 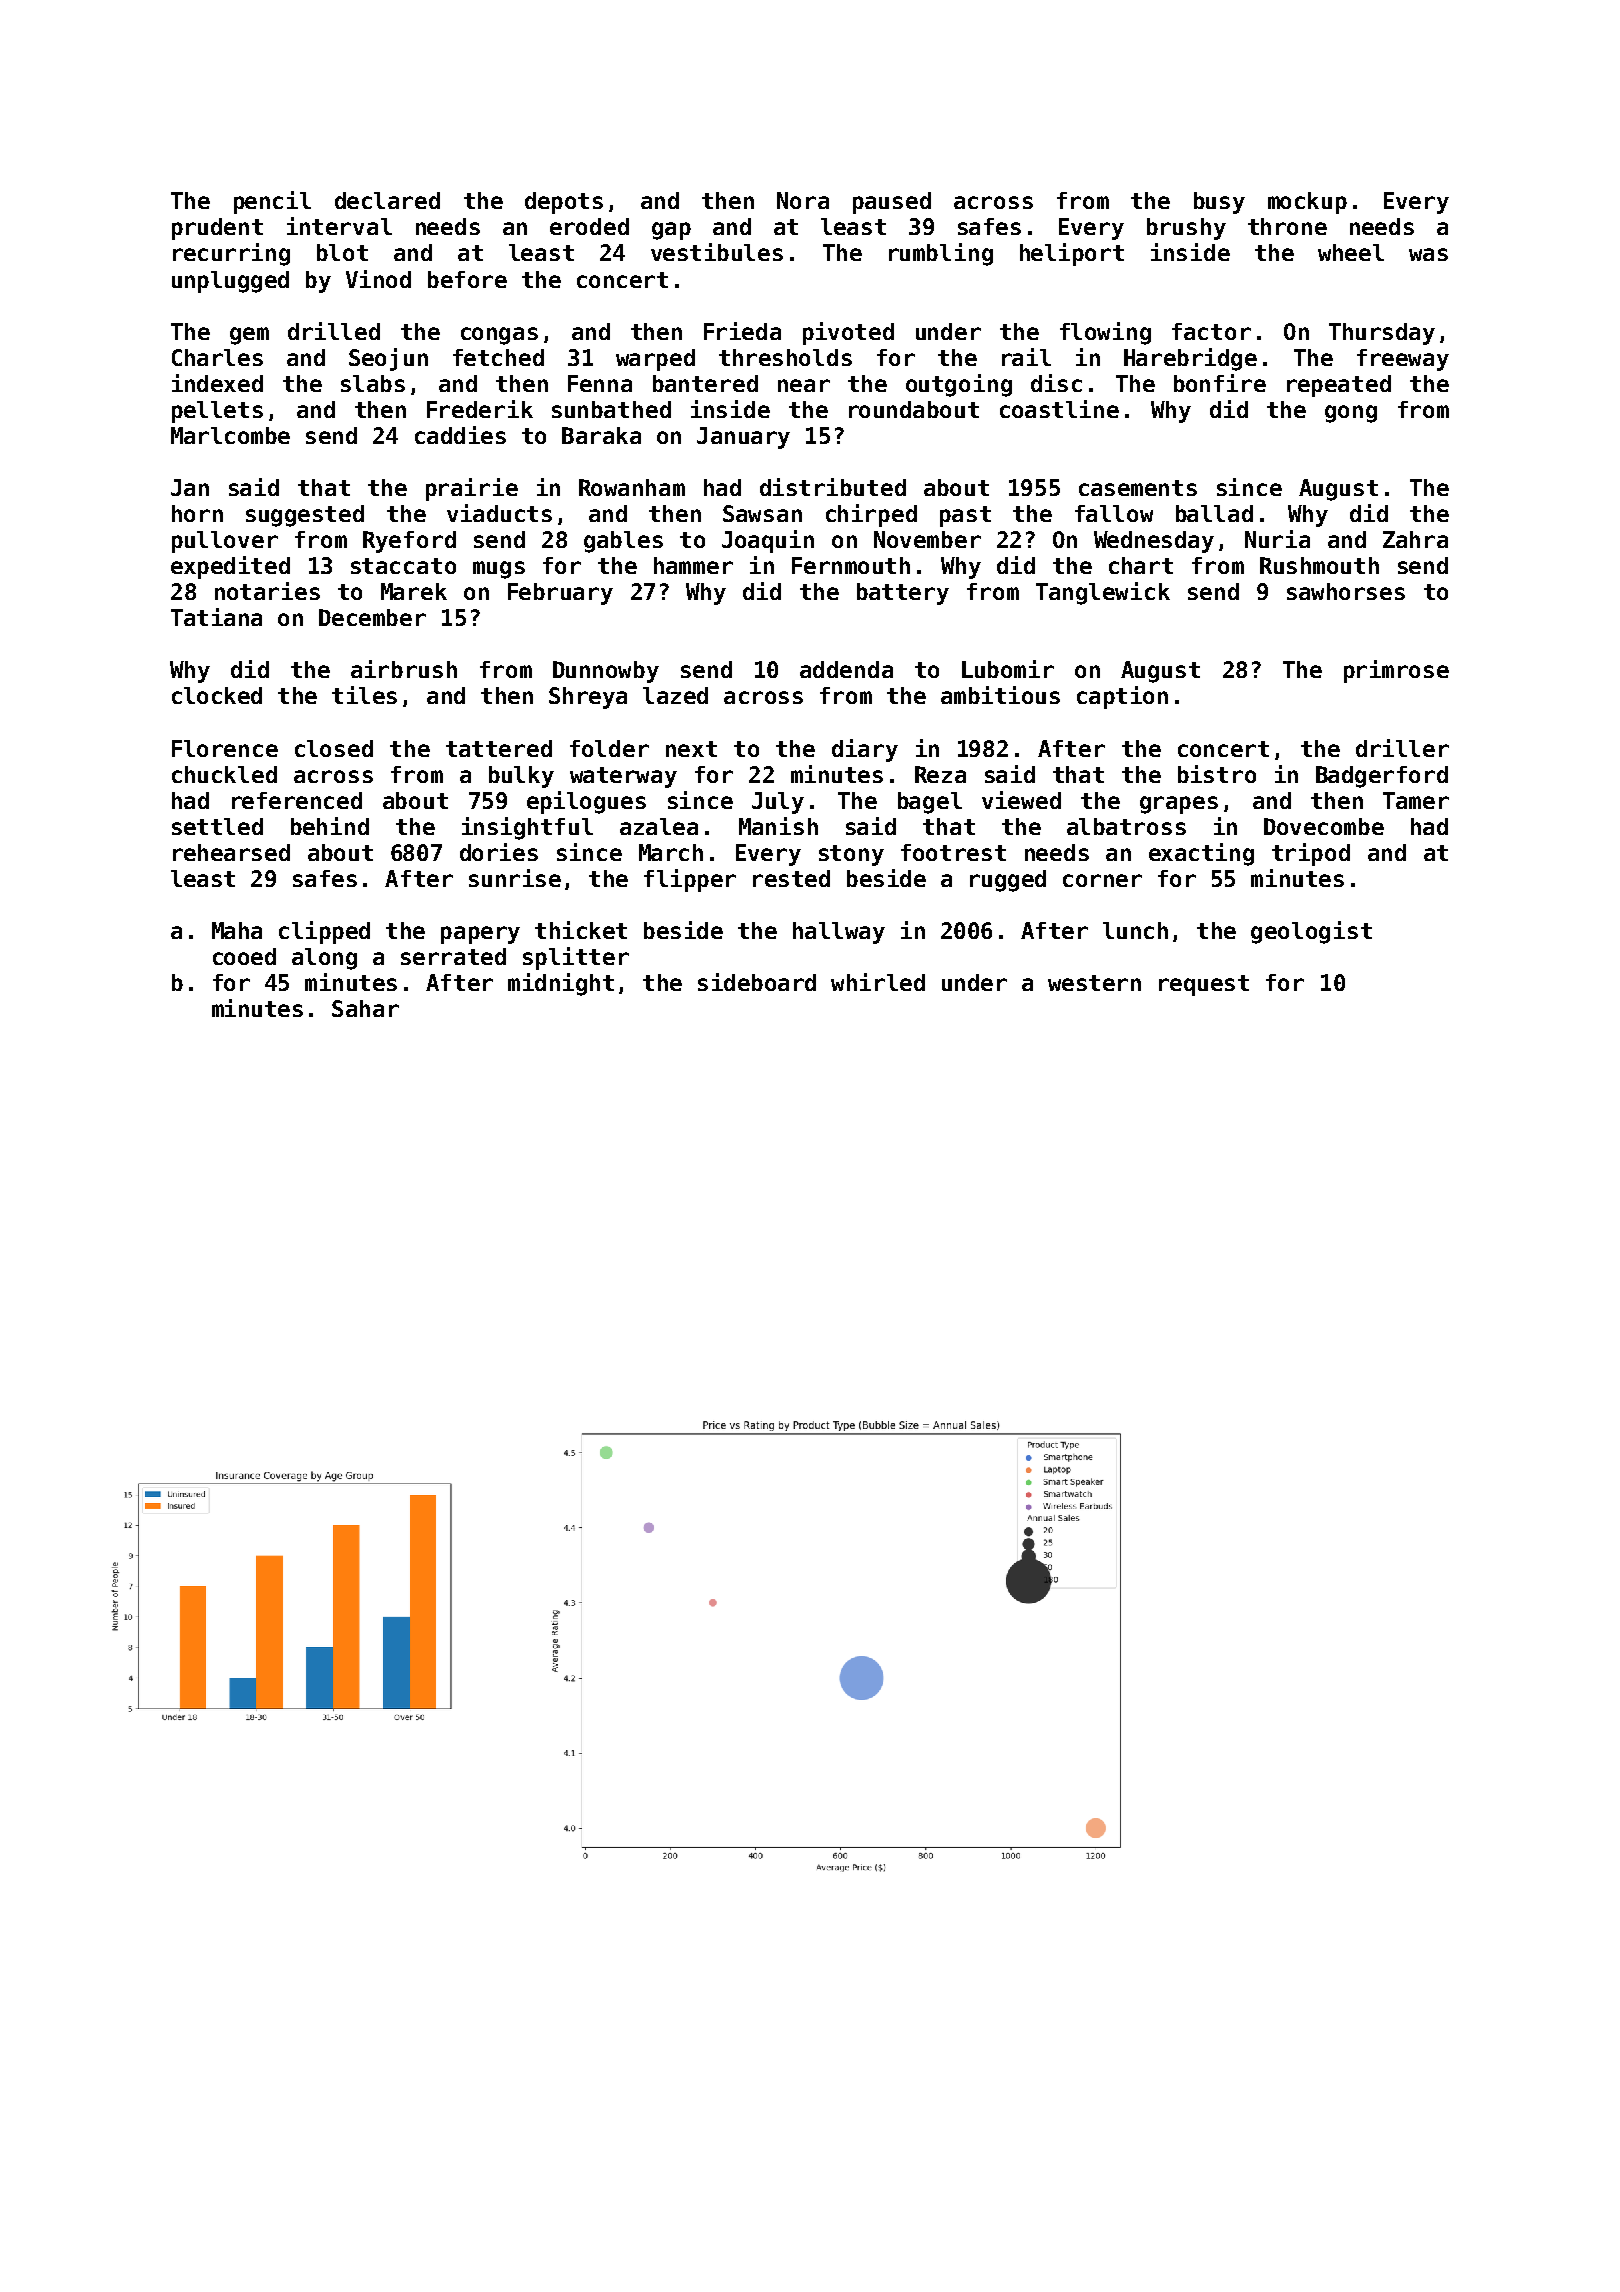 What do you see at coordinates (365, 1008) in the image?
I see `Sahar` at bounding box center [365, 1008].
